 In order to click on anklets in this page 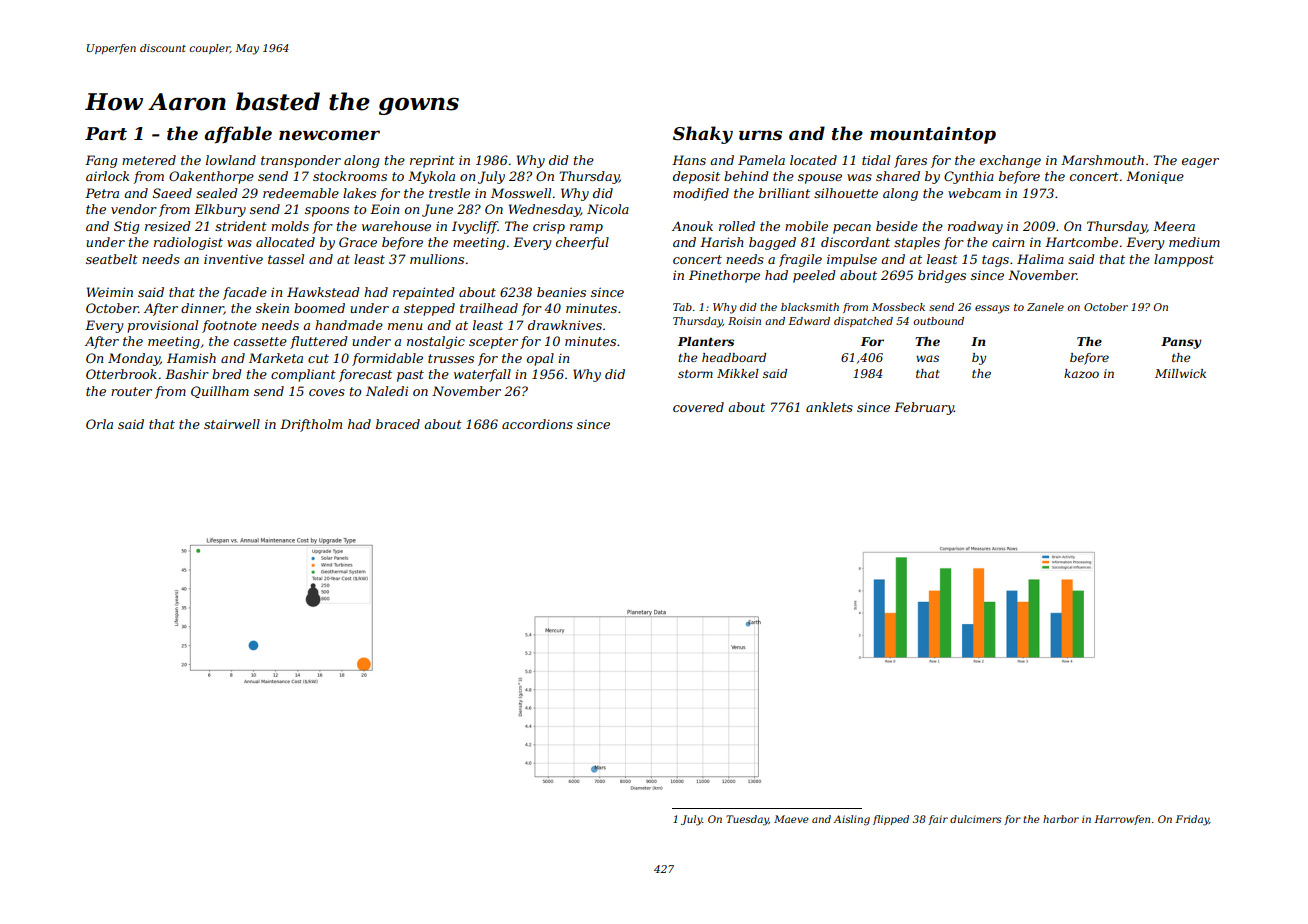, I will do `click(829, 407)`.
